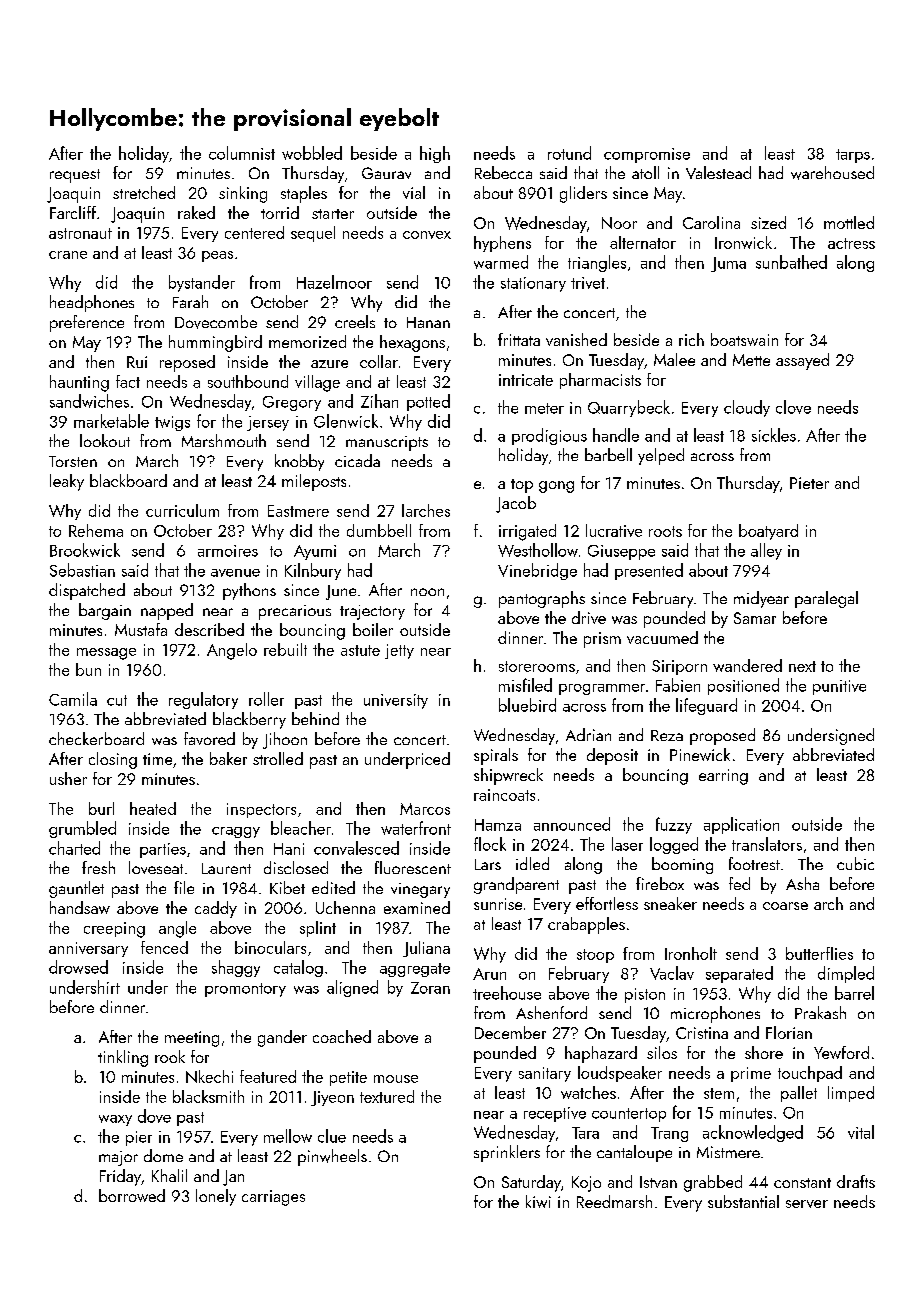 The width and height of the image is (924, 1314). I want to click on rotund, so click(569, 153).
